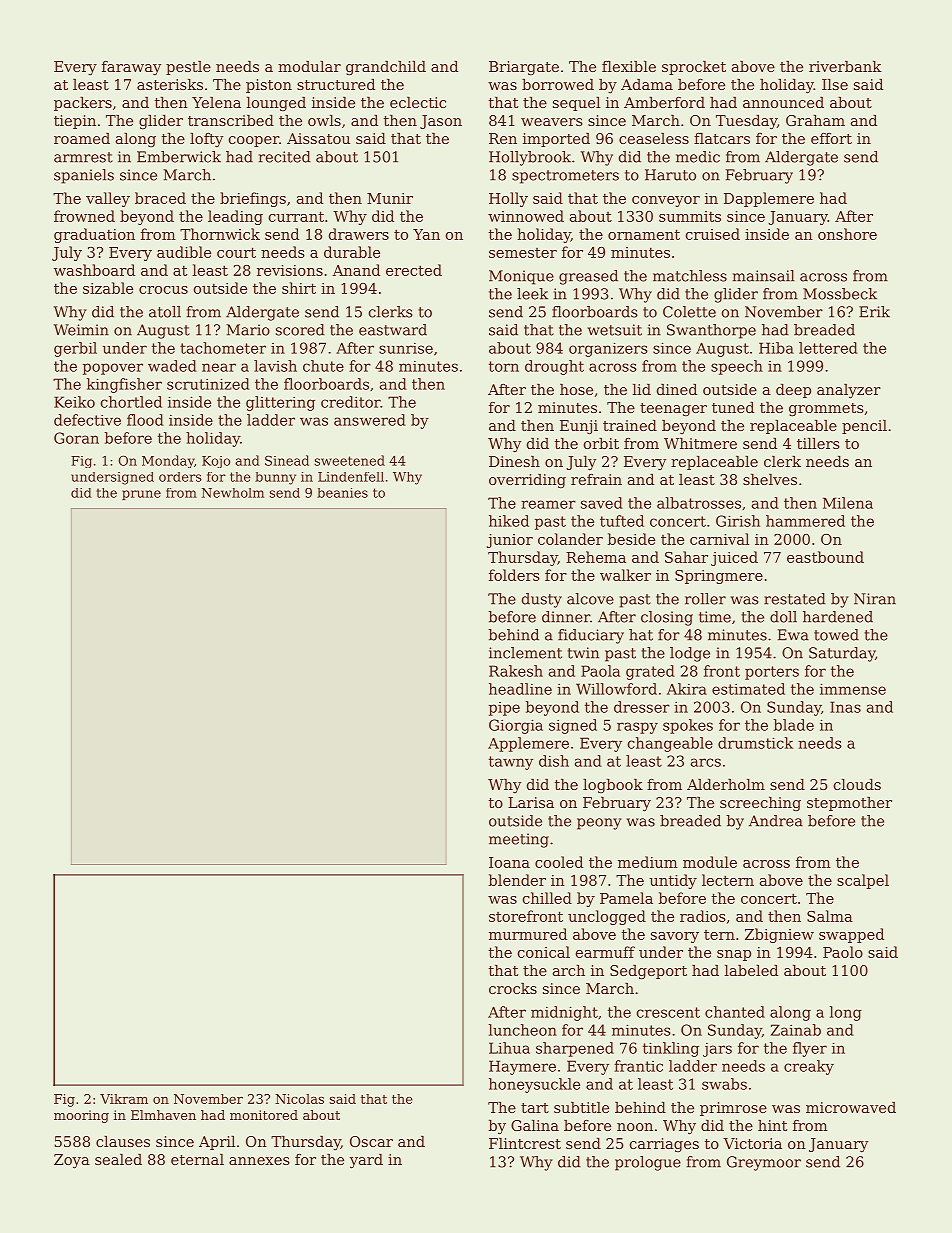 The image size is (952, 1233). What do you see at coordinates (504, 709) in the image?
I see `pipe` at bounding box center [504, 709].
